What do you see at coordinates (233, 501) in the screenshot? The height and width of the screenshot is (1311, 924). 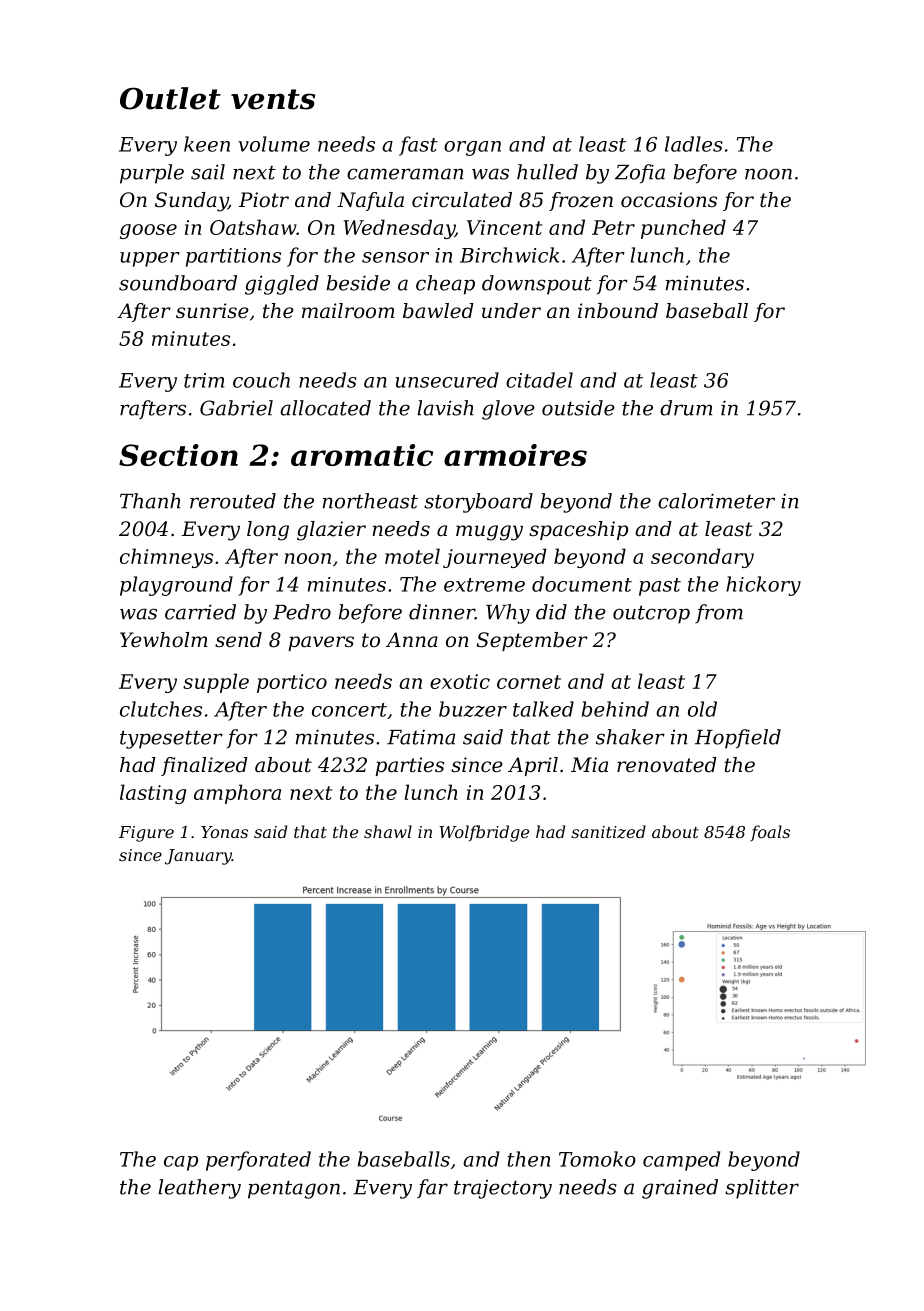 I see `rerouted` at bounding box center [233, 501].
